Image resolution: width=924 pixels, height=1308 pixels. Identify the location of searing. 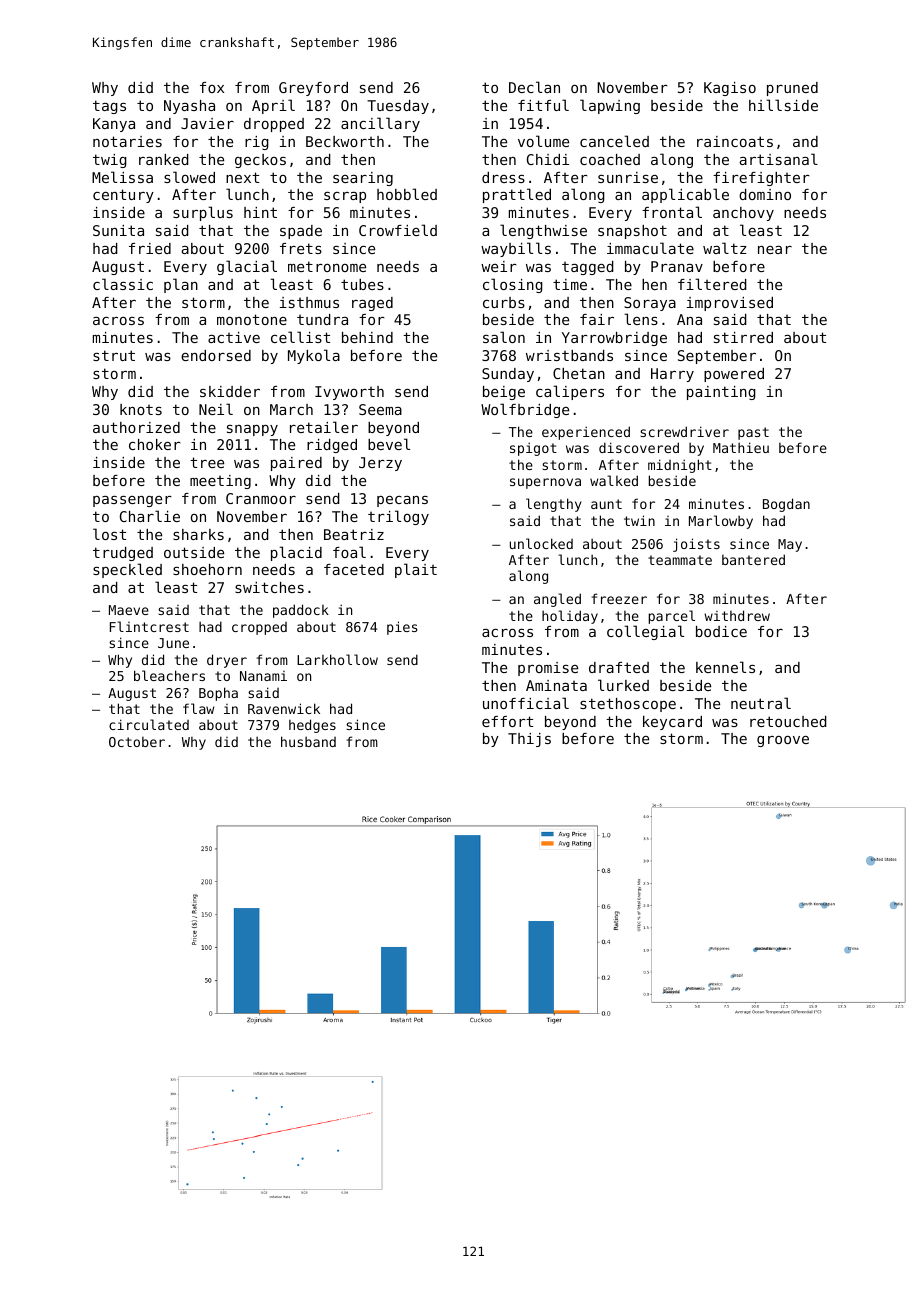
(363, 179).
